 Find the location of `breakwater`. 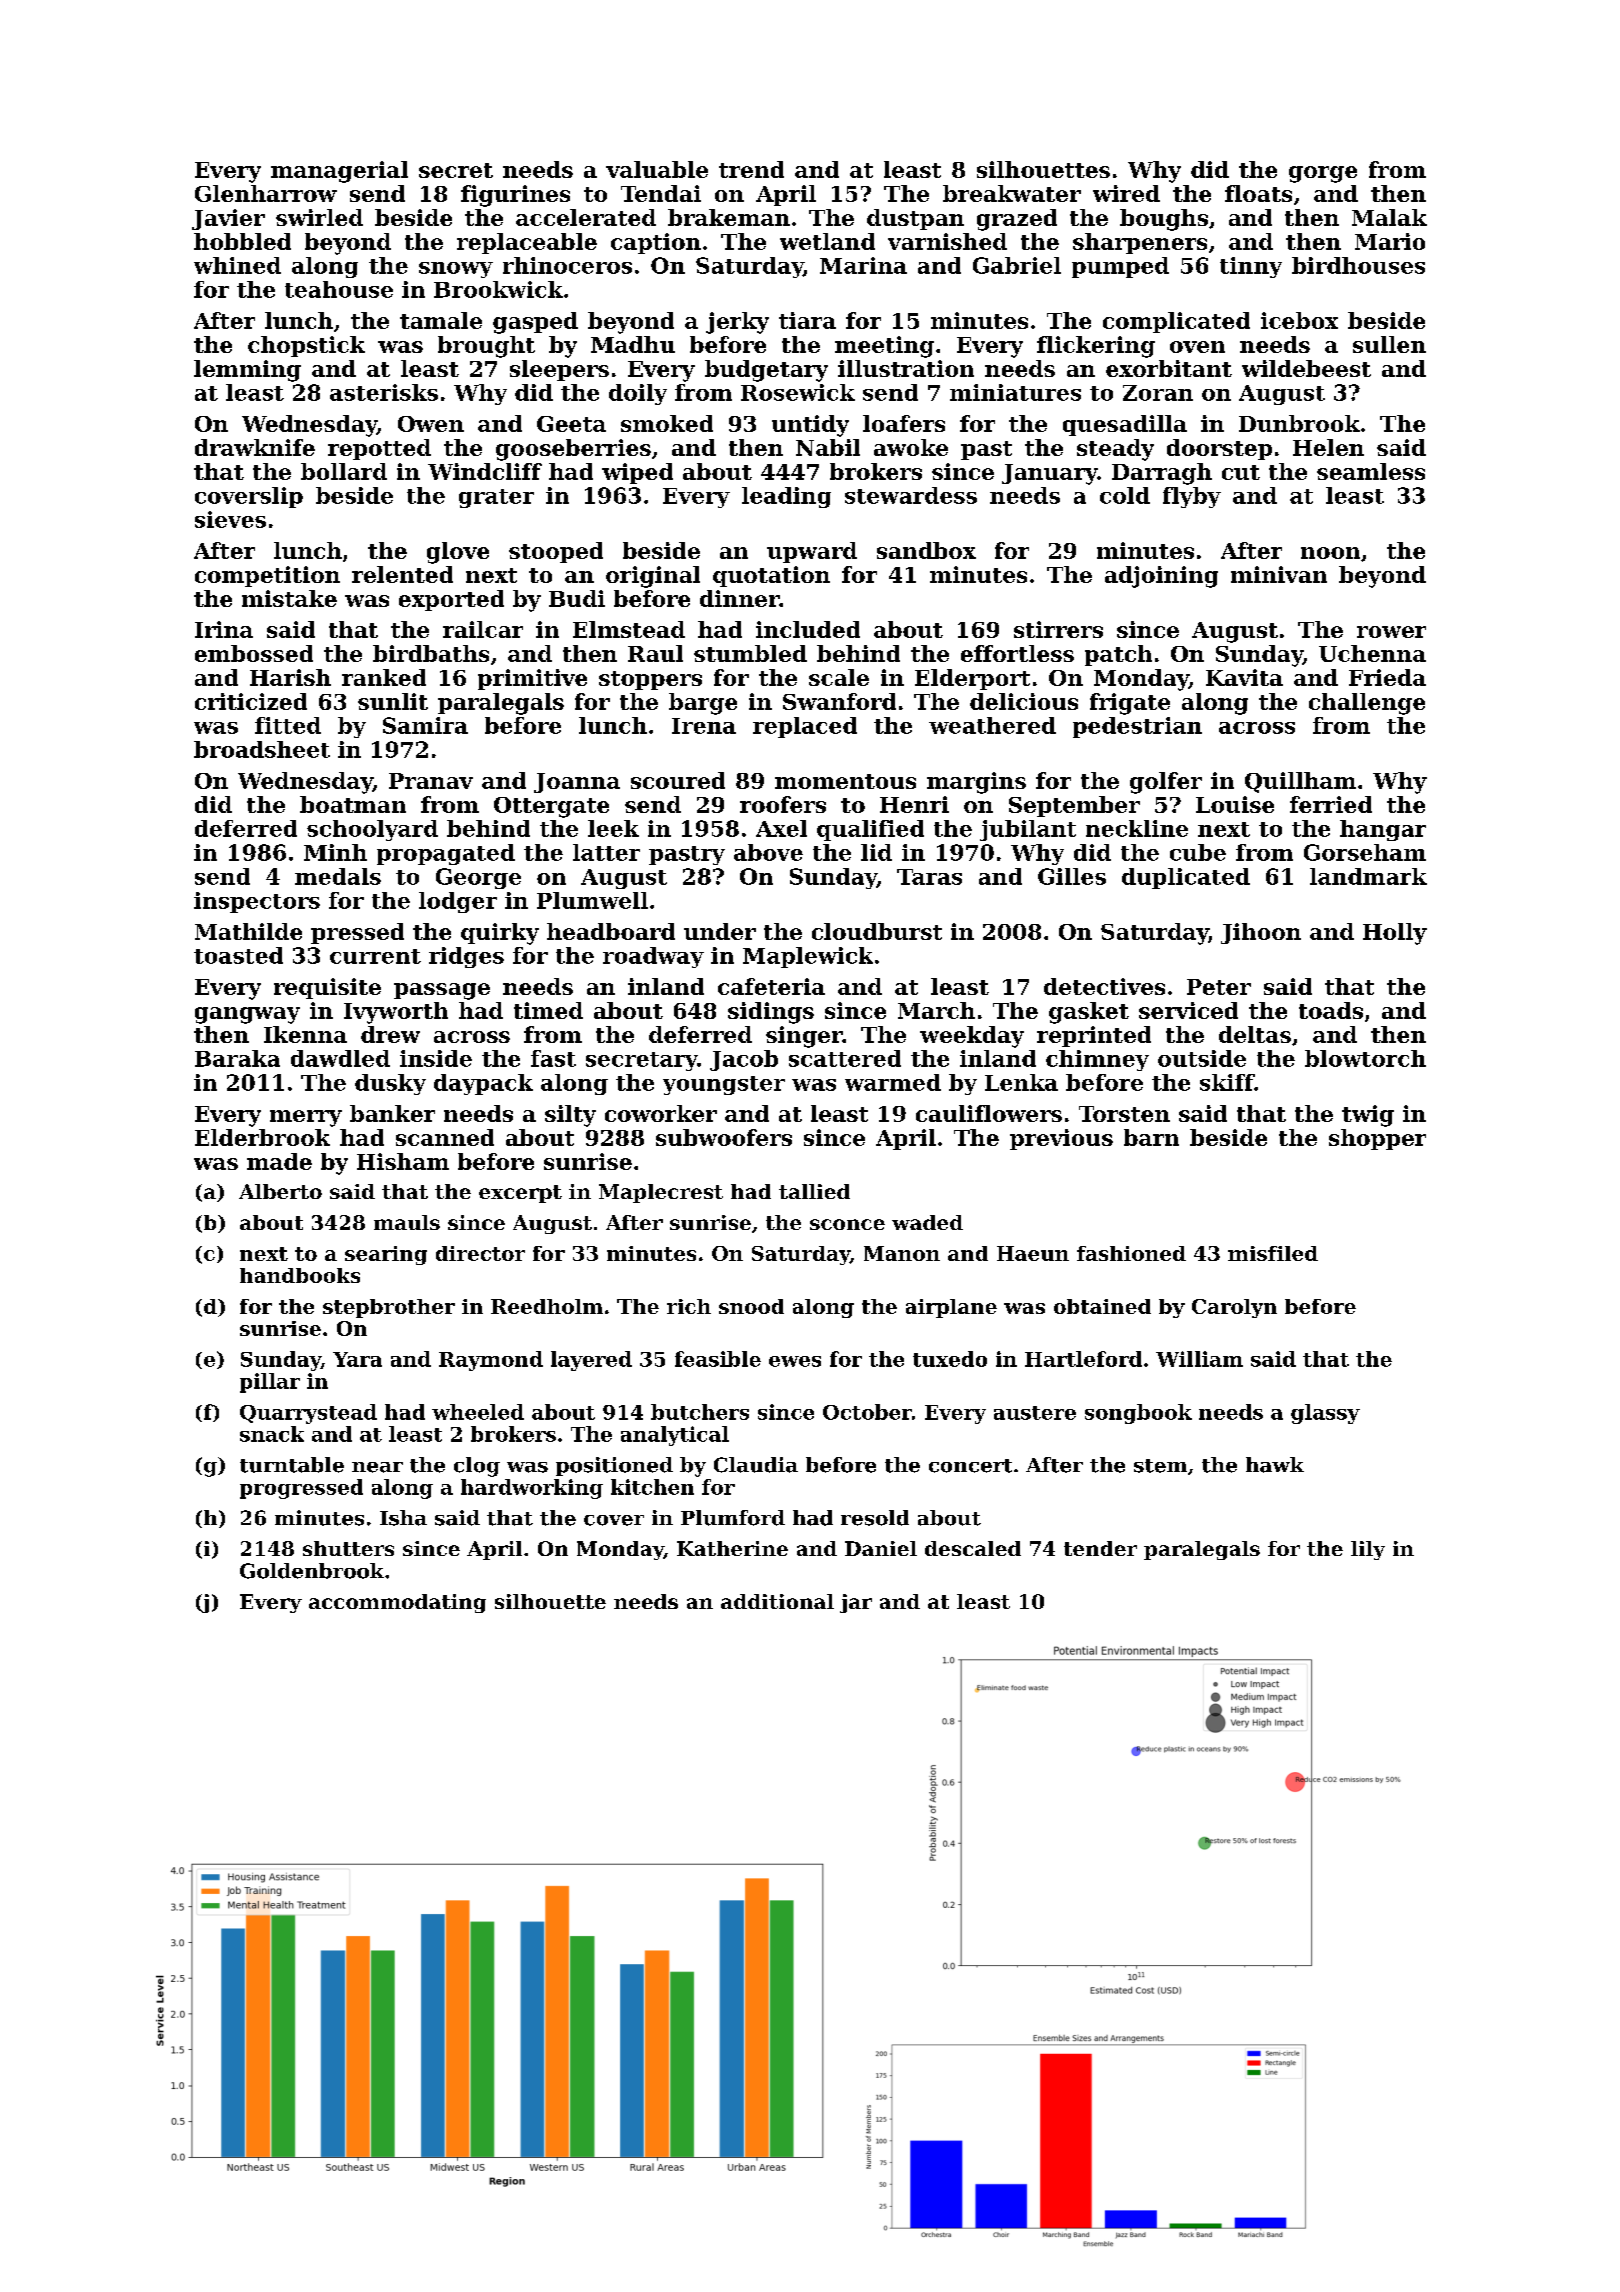

breakwater is located at coordinates (1012, 193).
